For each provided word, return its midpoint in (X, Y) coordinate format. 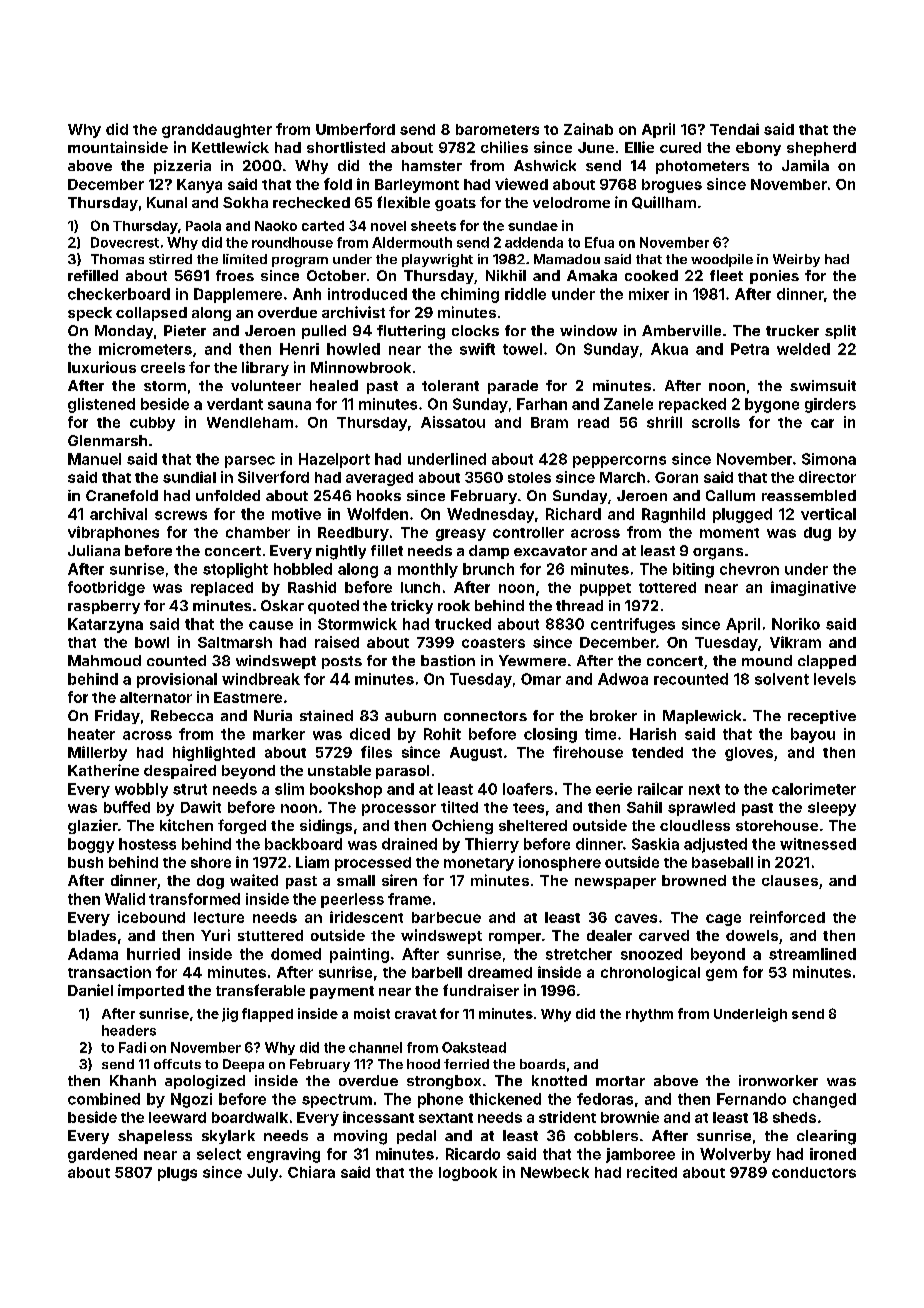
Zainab (588, 129)
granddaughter (217, 131)
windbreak (261, 679)
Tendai (734, 129)
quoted (333, 607)
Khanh (133, 1080)
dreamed (500, 972)
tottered (667, 587)
